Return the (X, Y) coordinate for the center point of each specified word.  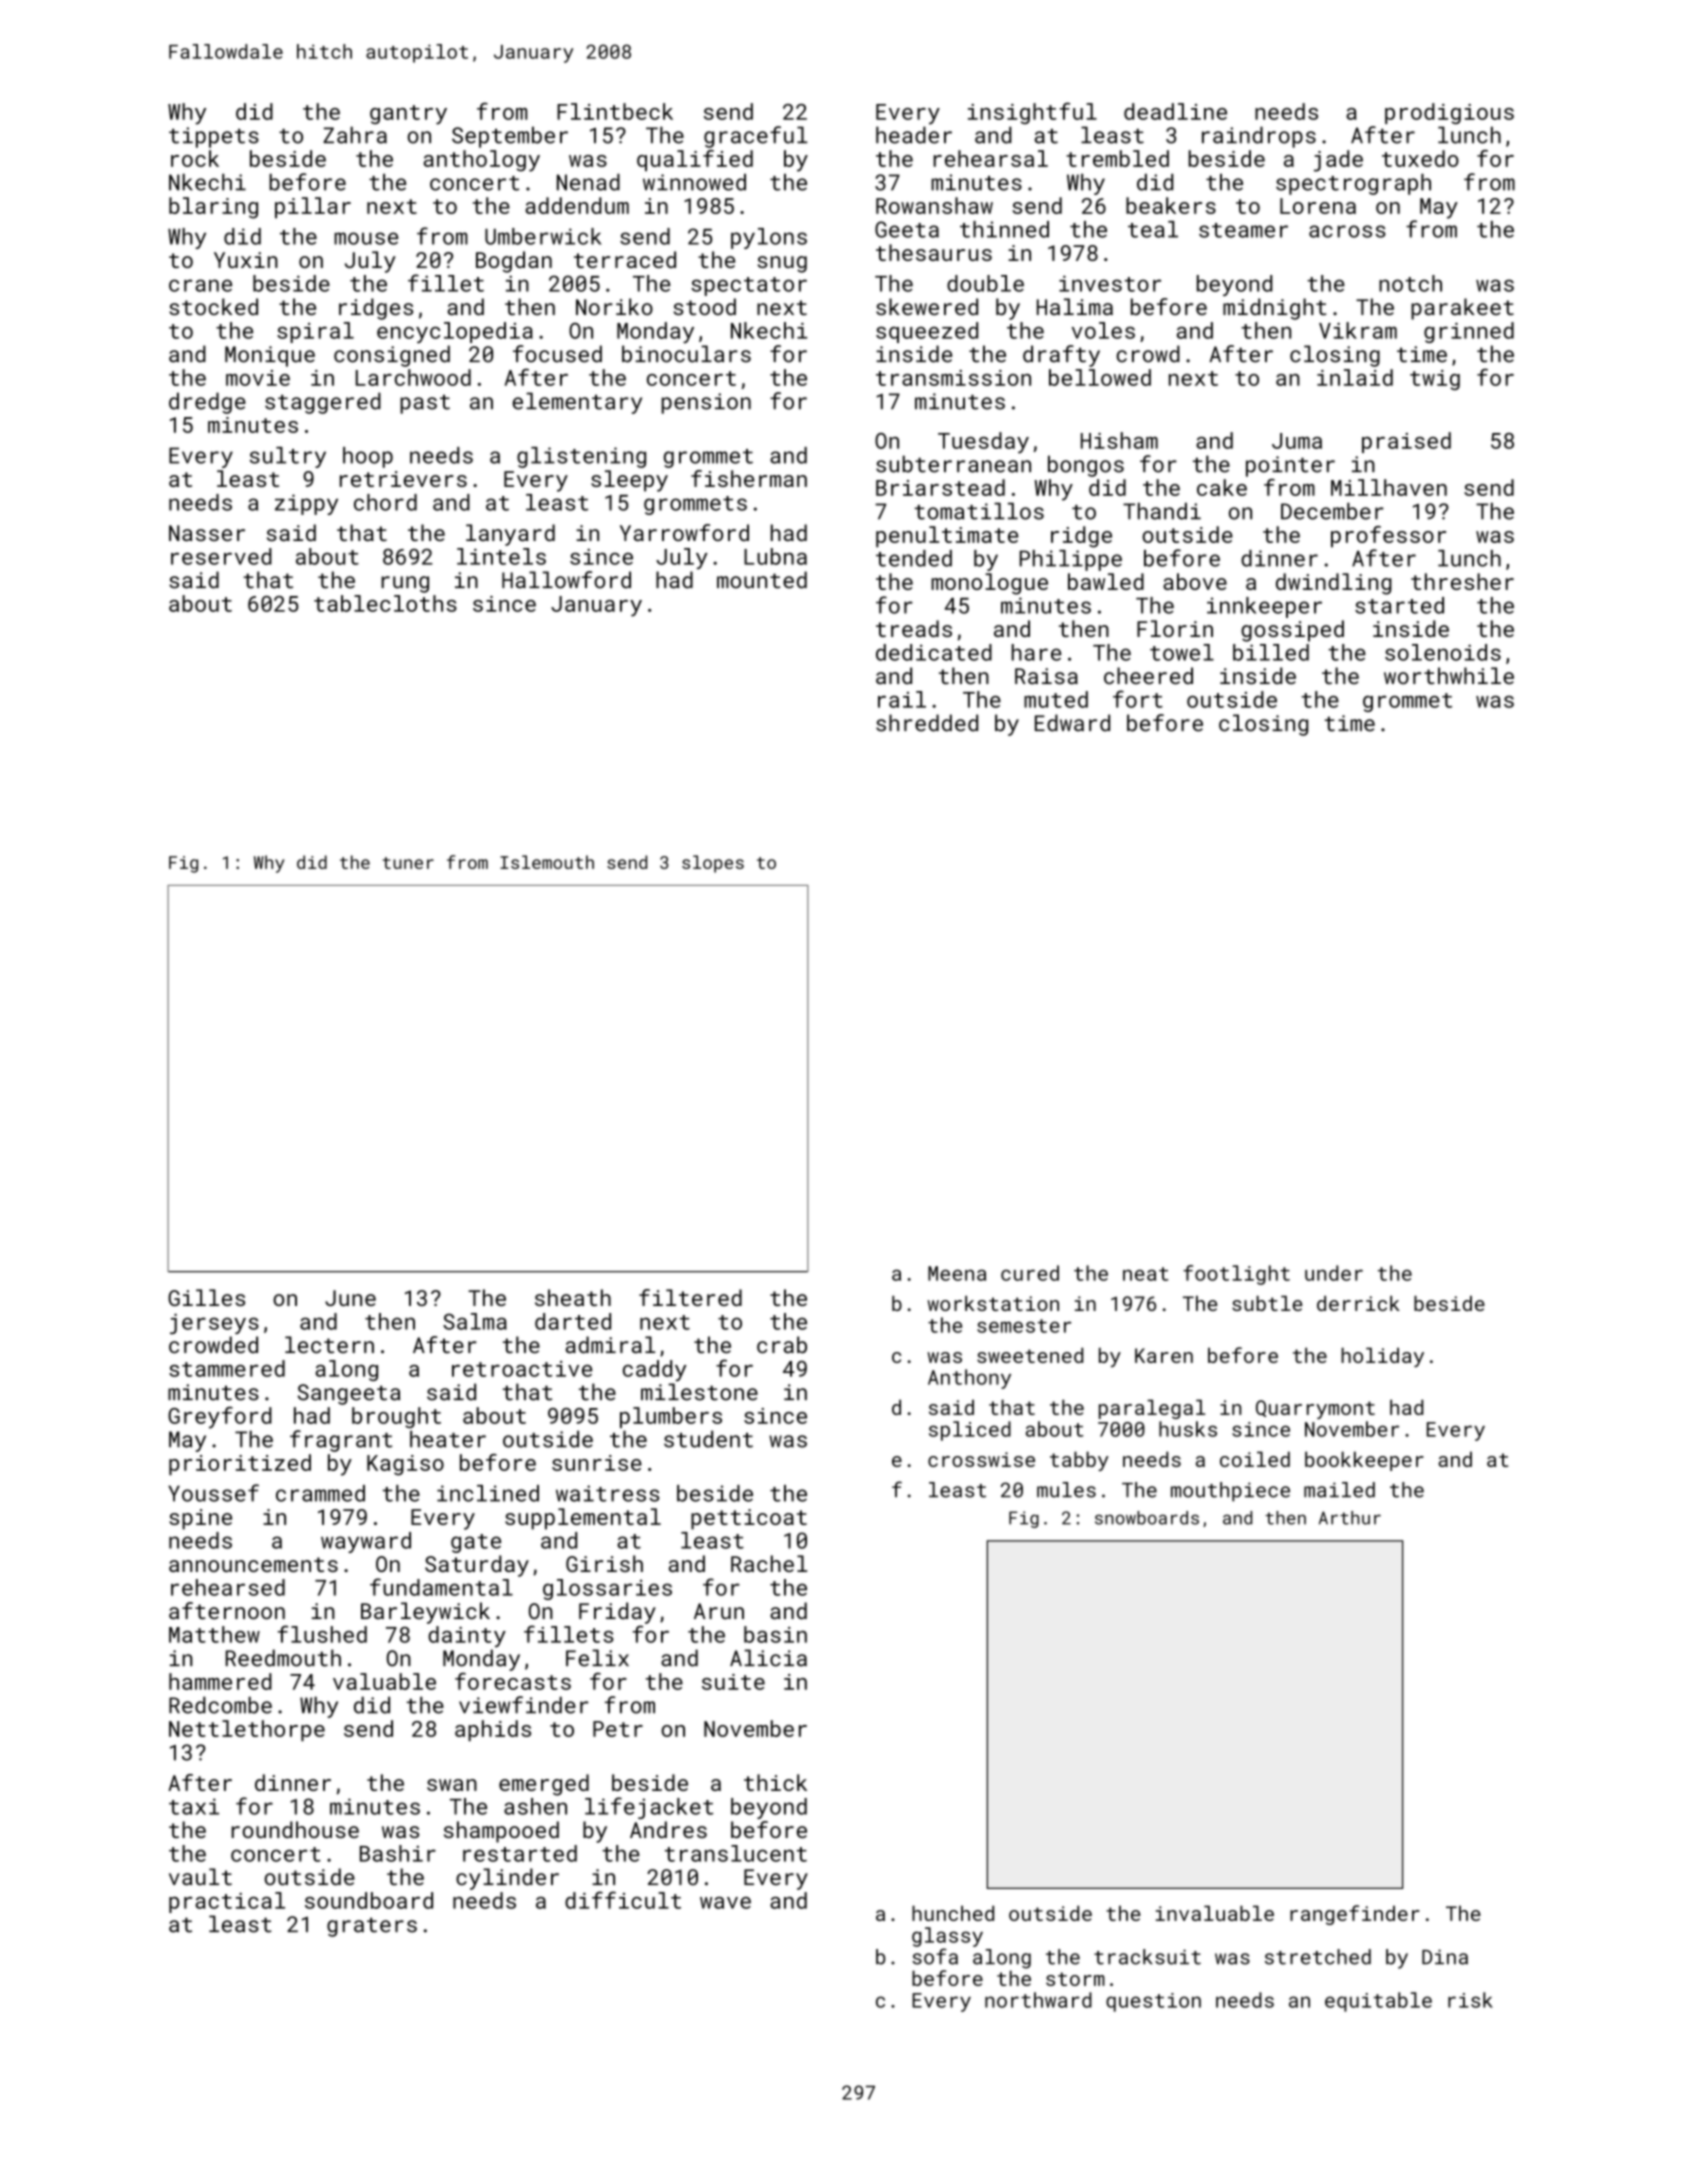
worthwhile (1449, 675)
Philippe (1071, 560)
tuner (408, 863)
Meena (957, 1273)
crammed (320, 1493)
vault (200, 1877)
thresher (1462, 581)
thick (775, 1782)
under (1334, 1273)
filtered (690, 1297)
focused (557, 354)
